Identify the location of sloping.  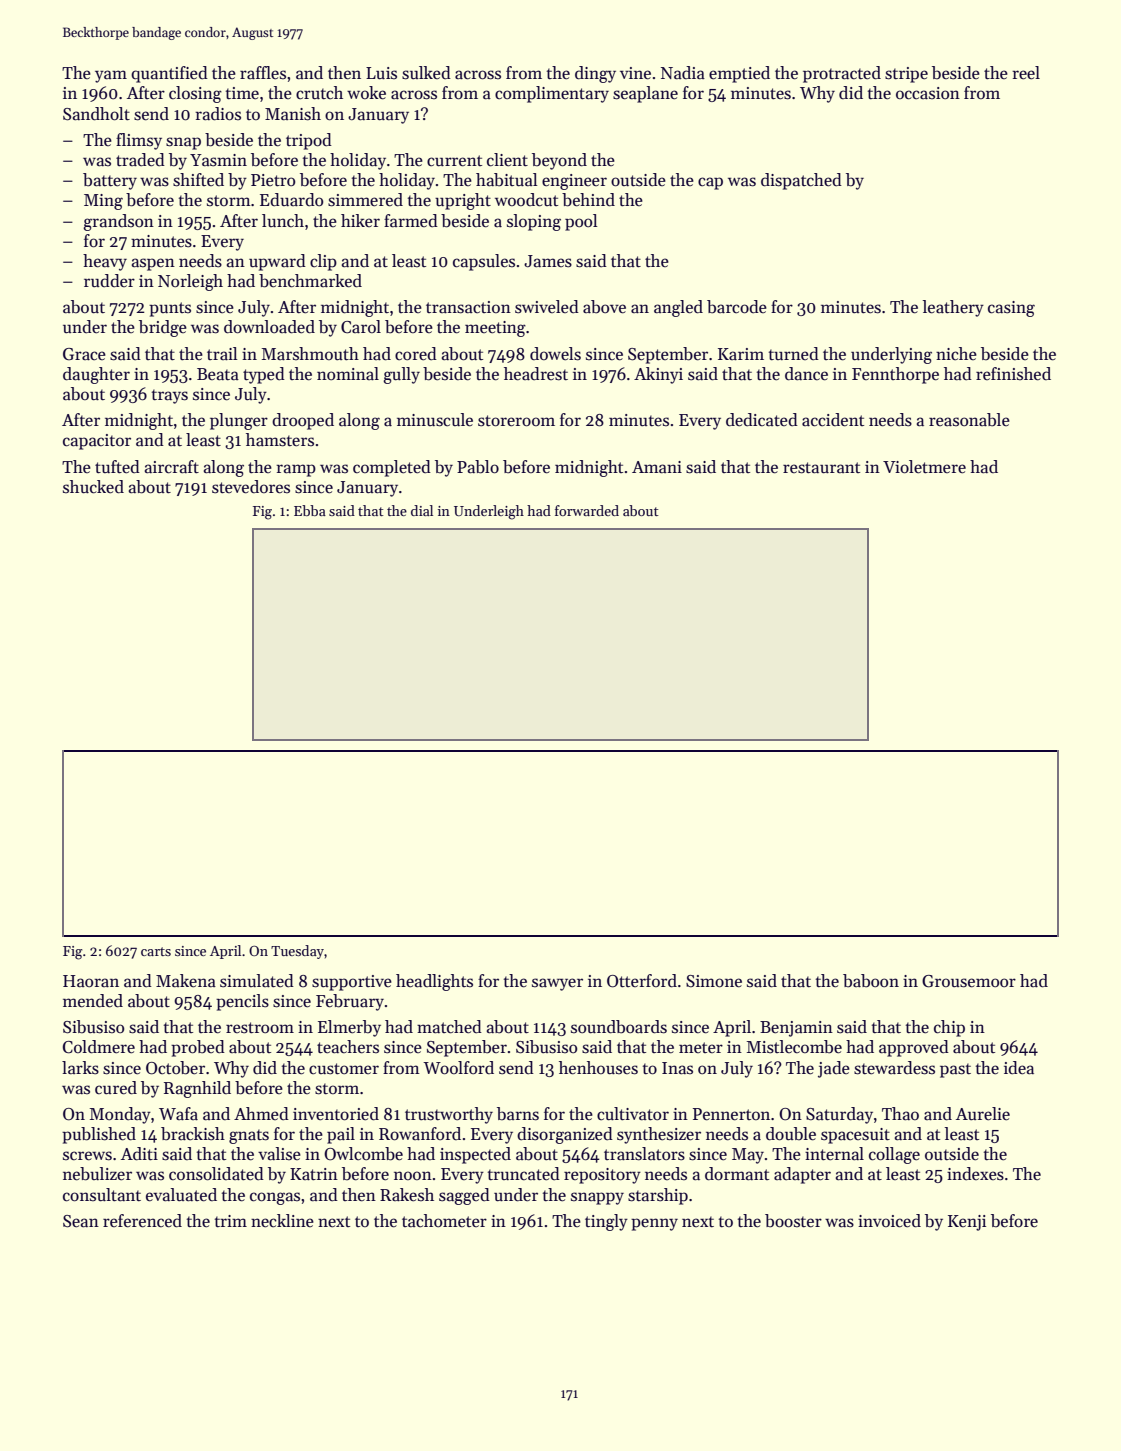
(534, 222).
